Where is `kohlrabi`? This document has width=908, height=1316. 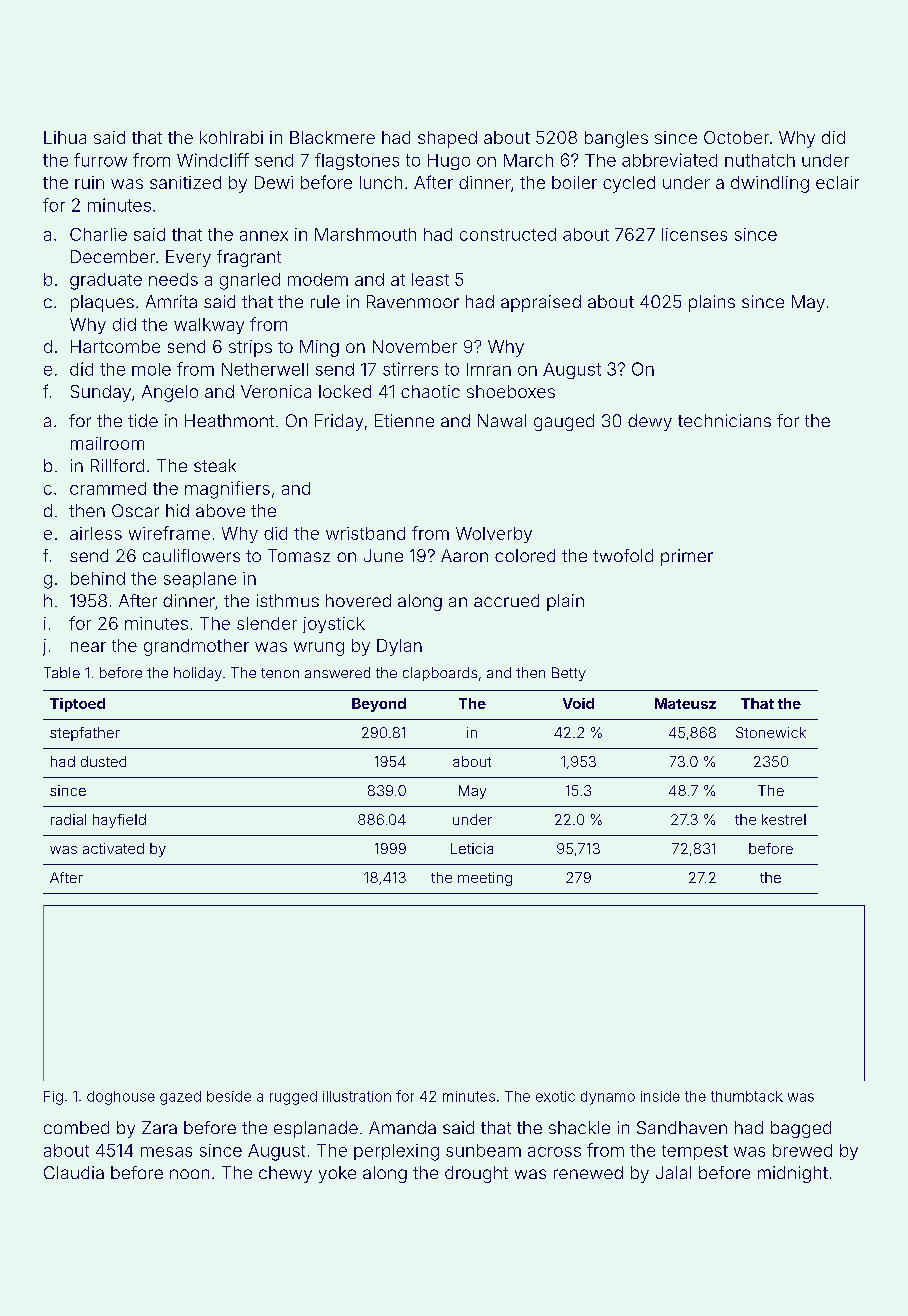
kohlrabi is located at coordinates (231, 137).
